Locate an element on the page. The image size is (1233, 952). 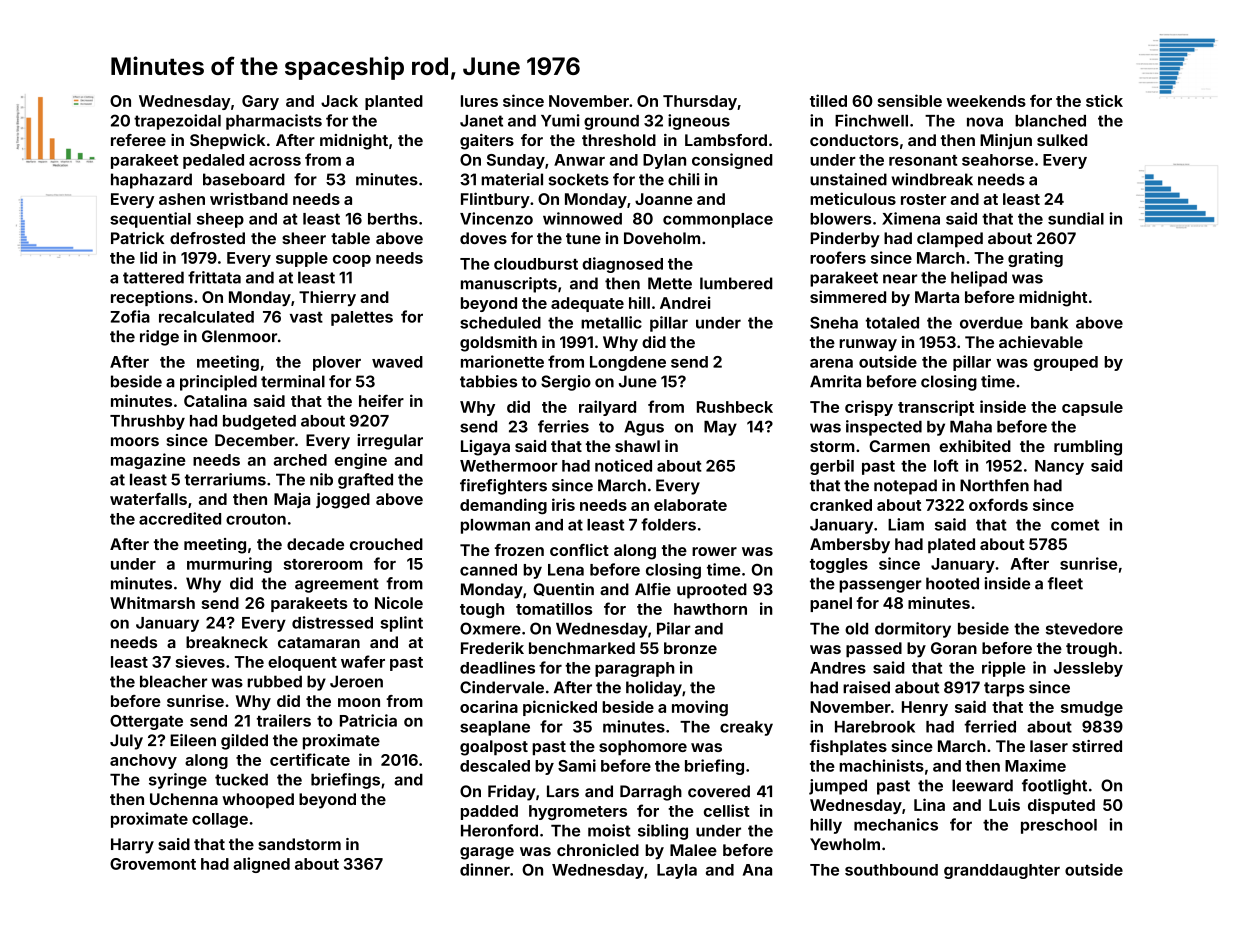
Grovemont is located at coordinates (153, 864).
